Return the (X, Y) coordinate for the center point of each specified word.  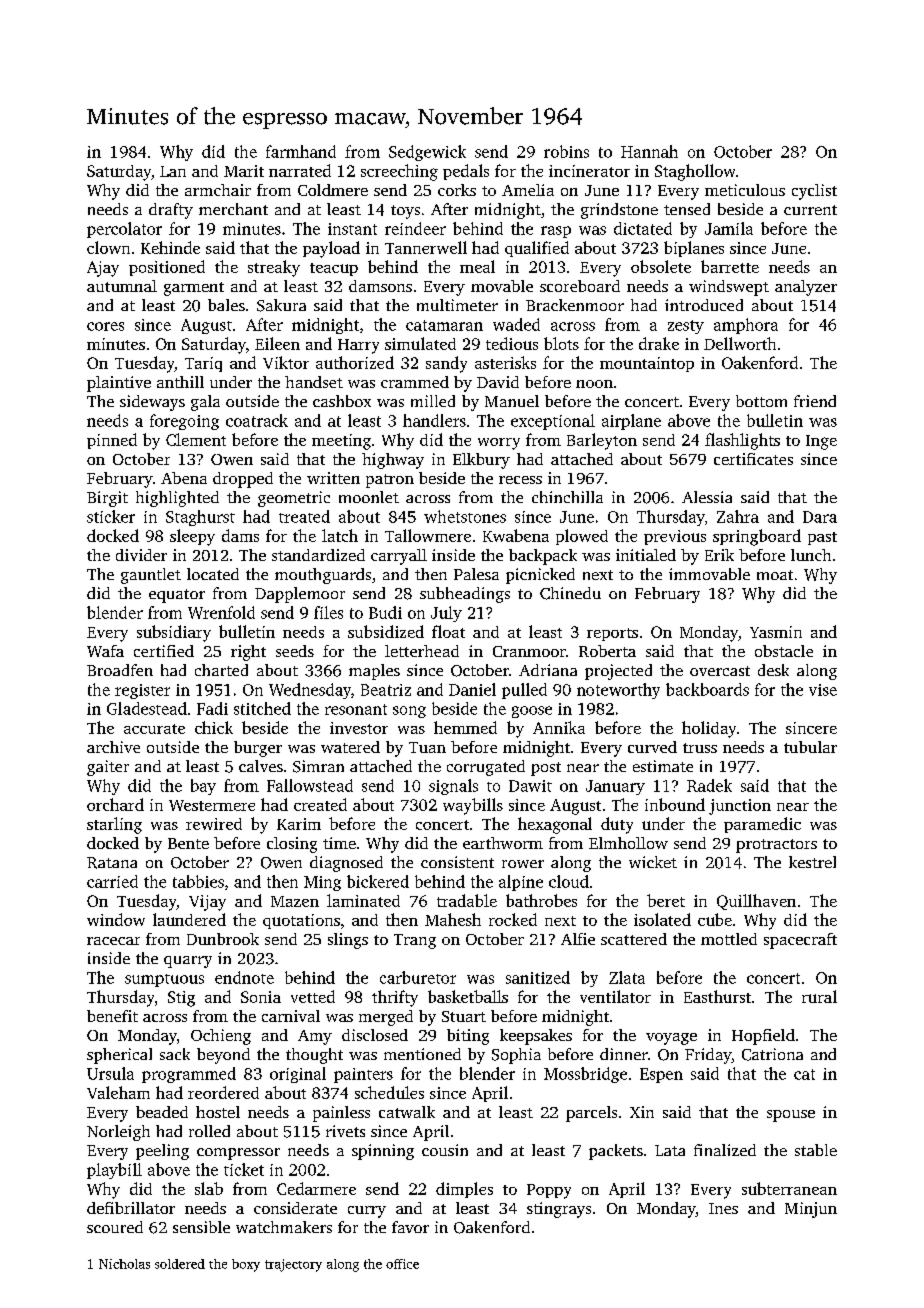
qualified (537, 249)
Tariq (203, 364)
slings (348, 941)
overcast (720, 671)
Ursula (110, 1073)
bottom (761, 401)
